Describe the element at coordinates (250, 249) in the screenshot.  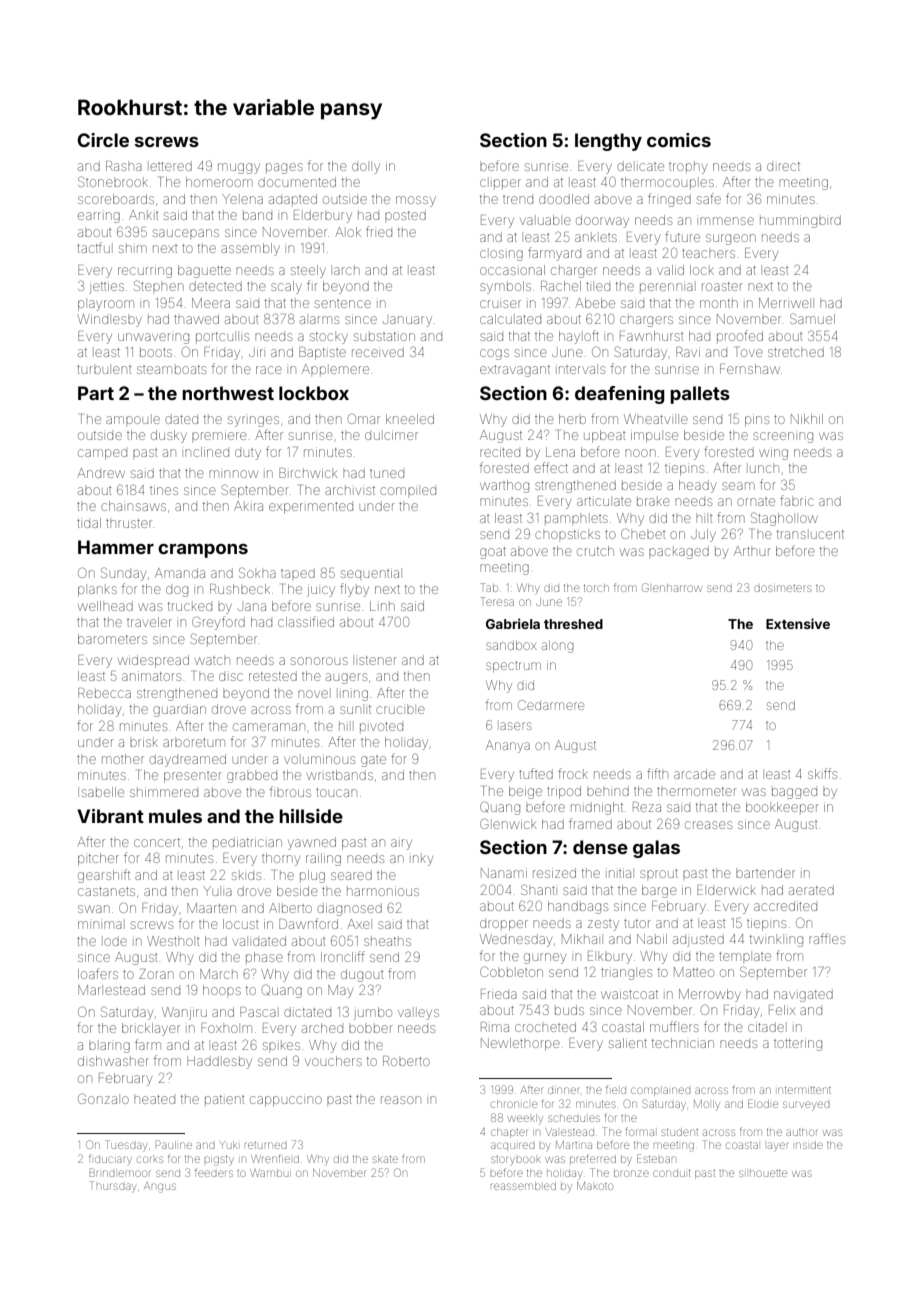
I see `assembly` at that location.
